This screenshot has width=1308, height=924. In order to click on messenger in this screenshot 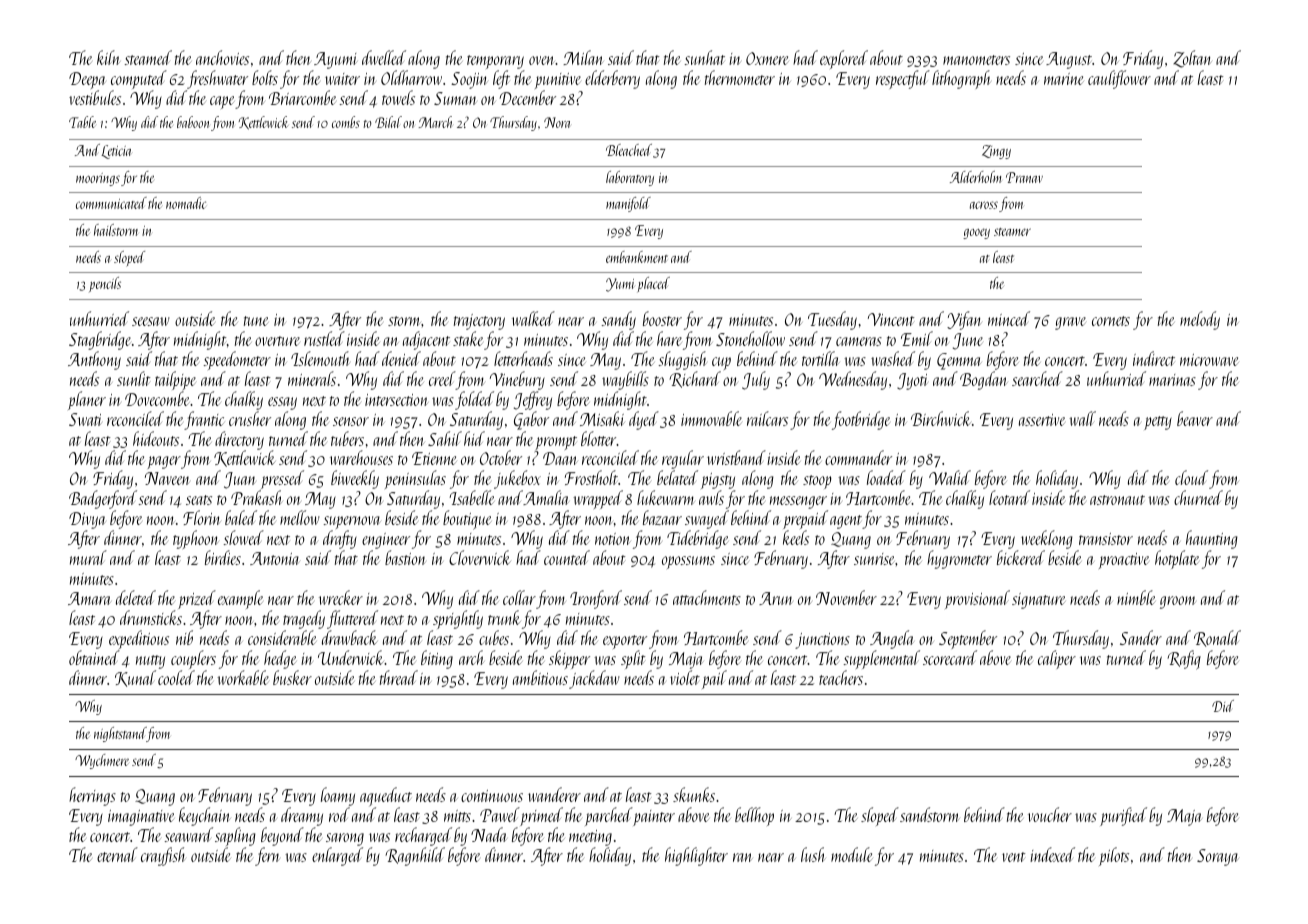, I will do `click(799, 503)`.
